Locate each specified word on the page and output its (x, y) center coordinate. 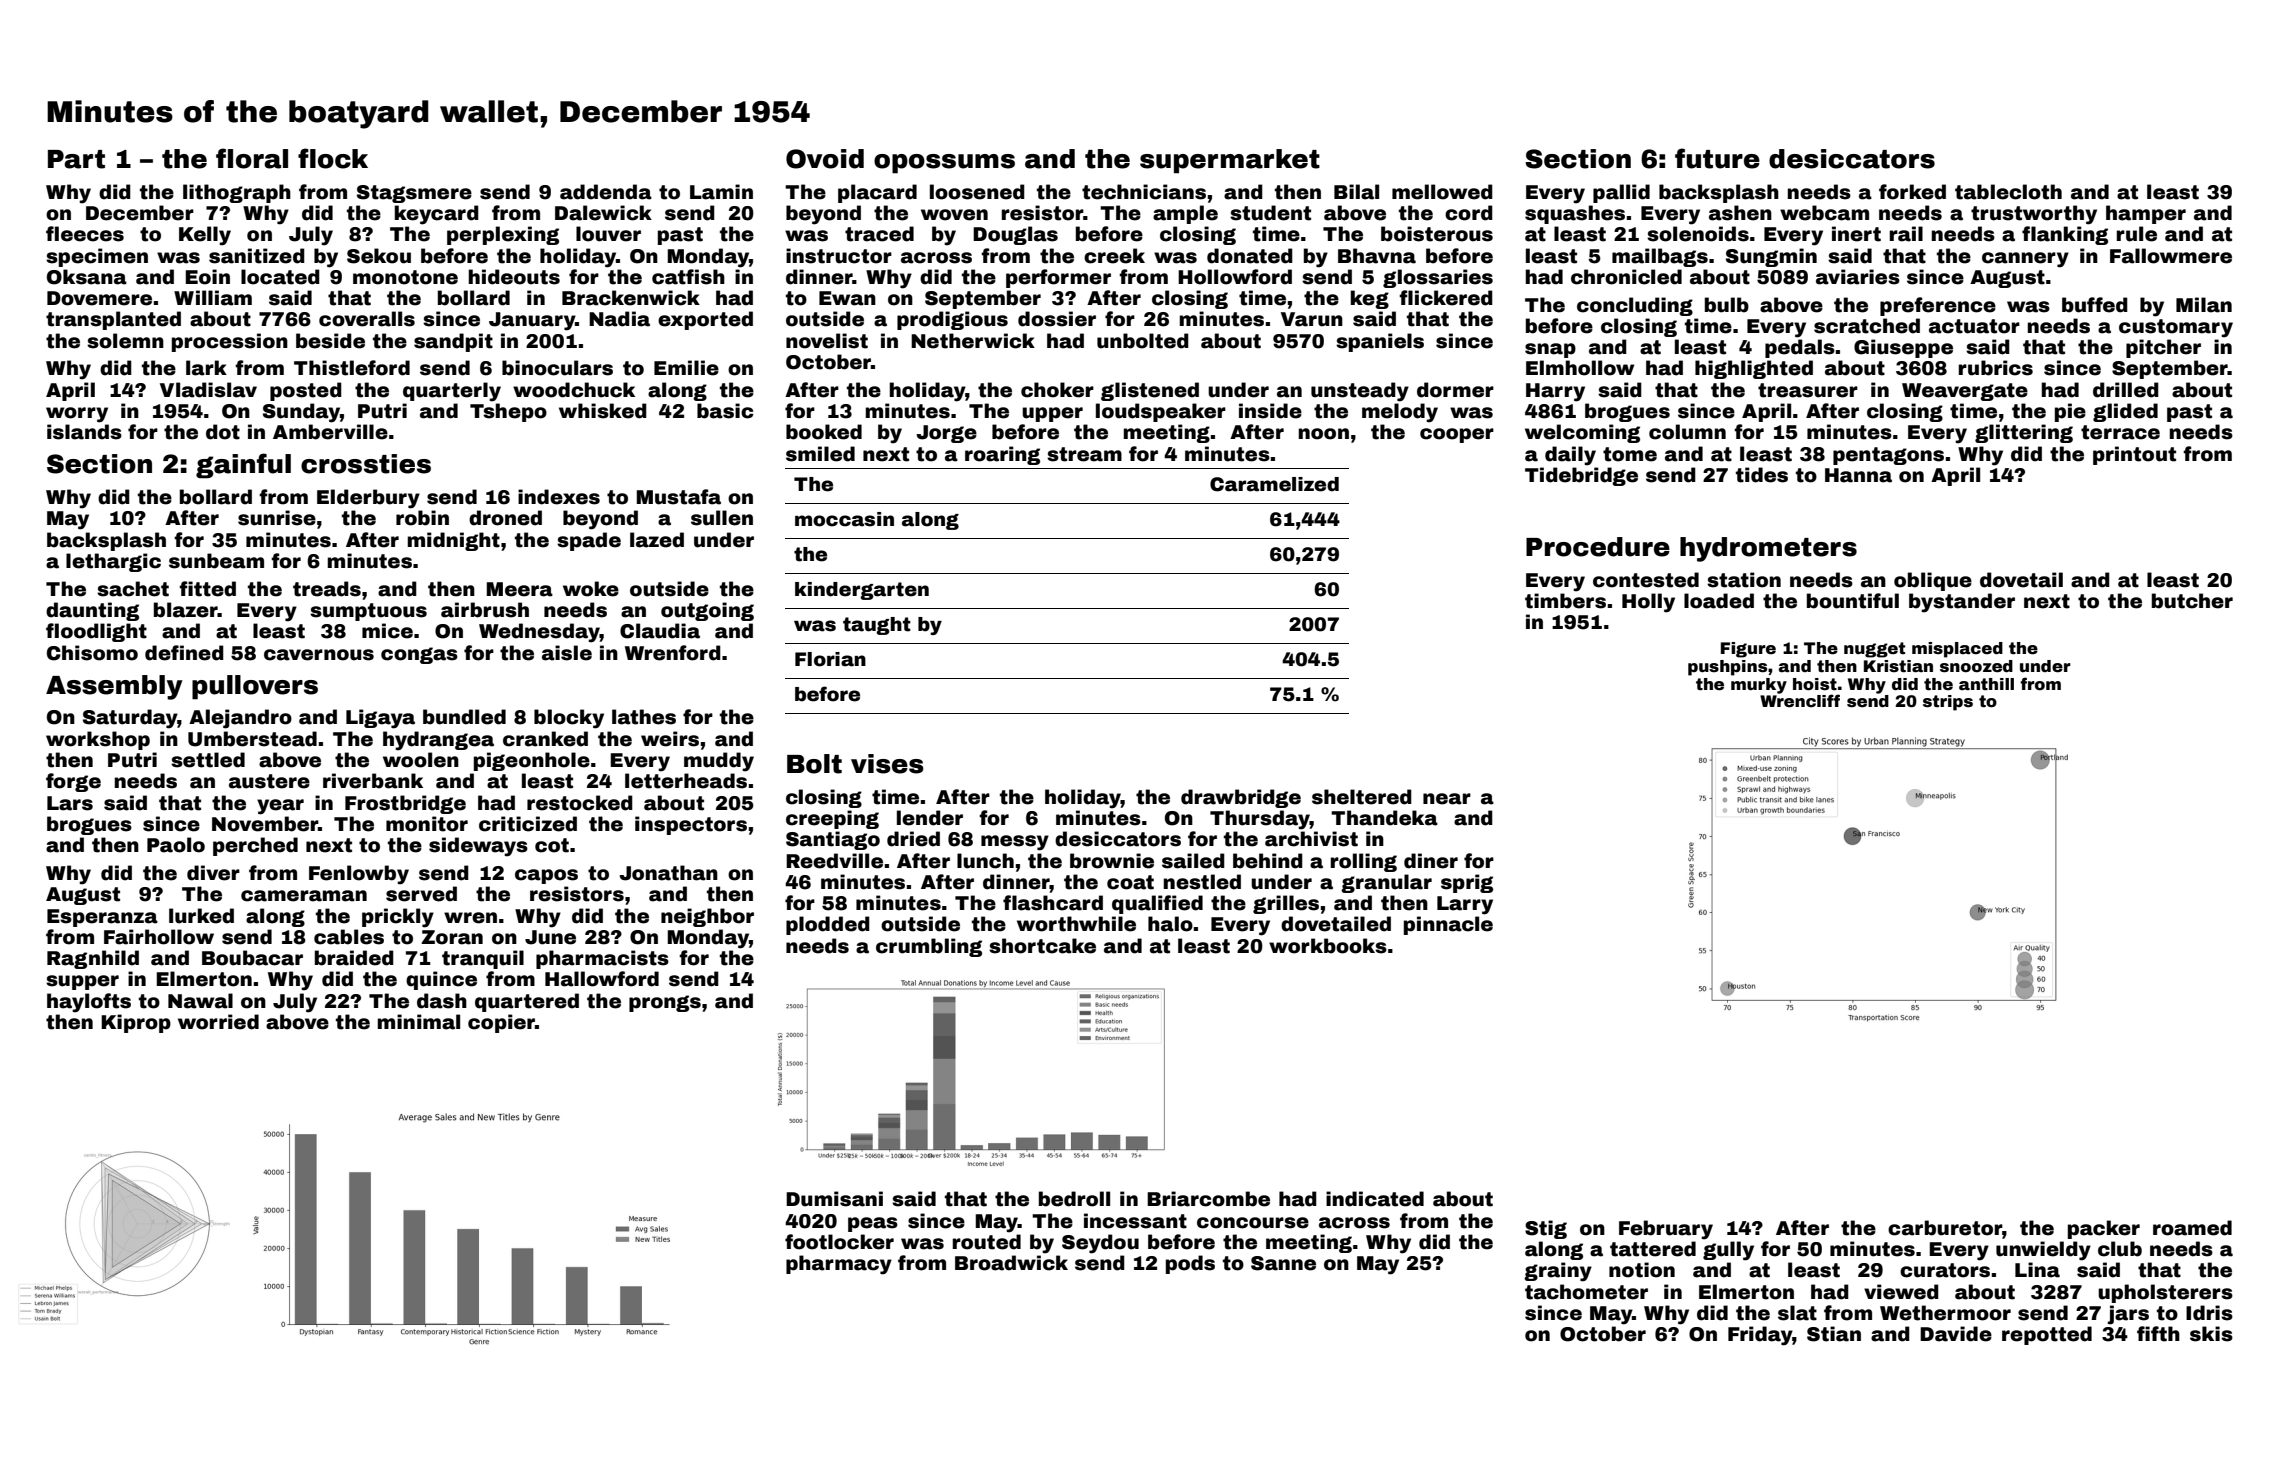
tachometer (1586, 1292)
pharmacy (839, 1265)
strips (1948, 703)
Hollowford (1235, 277)
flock (333, 158)
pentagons (1888, 456)
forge (73, 782)
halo (1170, 924)
